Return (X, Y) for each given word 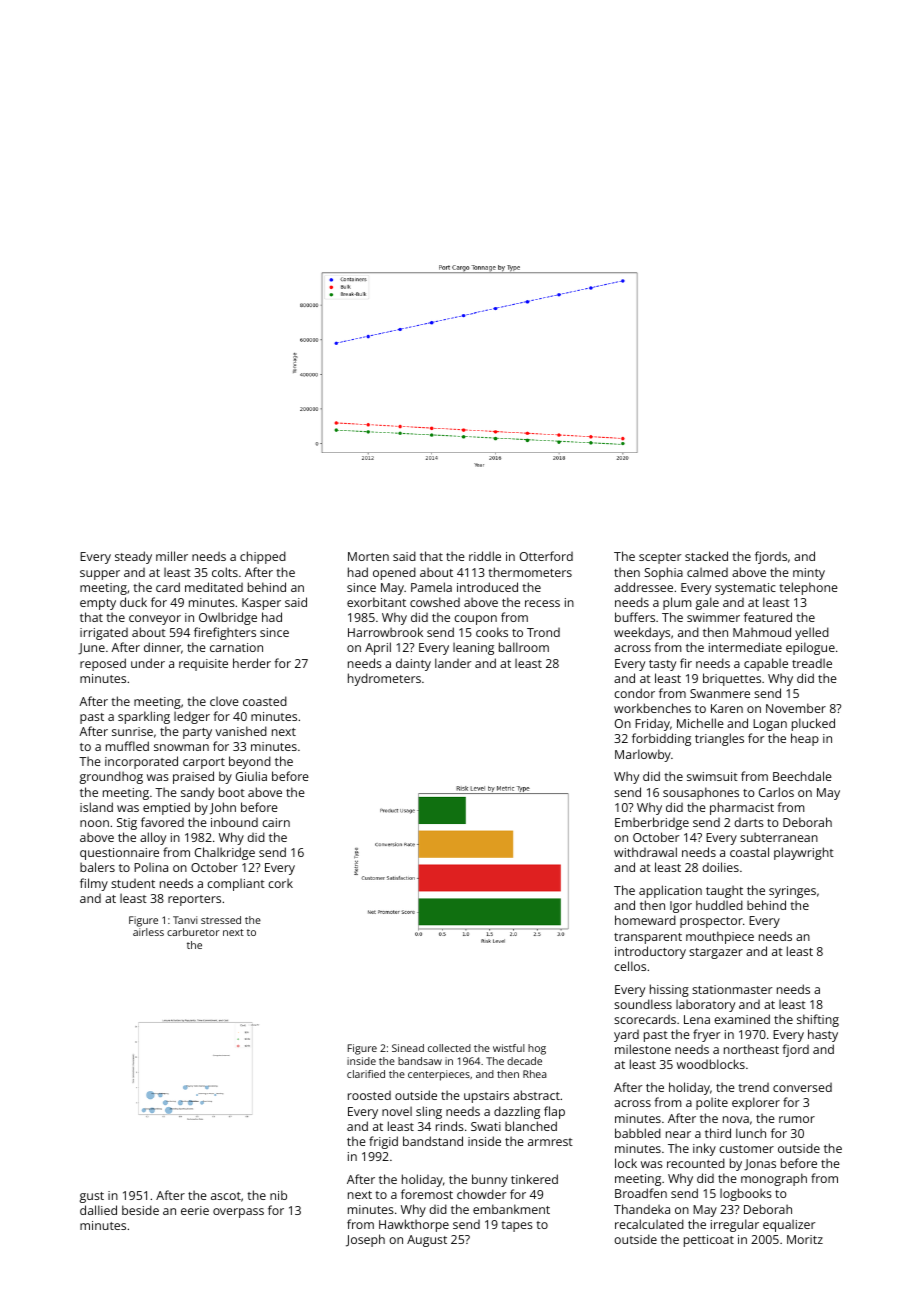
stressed (221, 920)
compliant (236, 884)
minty (809, 574)
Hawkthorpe (414, 1225)
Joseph (365, 1240)
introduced (487, 587)
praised (193, 777)
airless (148, 932)
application (670, 891)
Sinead (408, 1048)
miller (172, 556)
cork (280, 883)
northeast (751, 1049)
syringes (792, 892)
